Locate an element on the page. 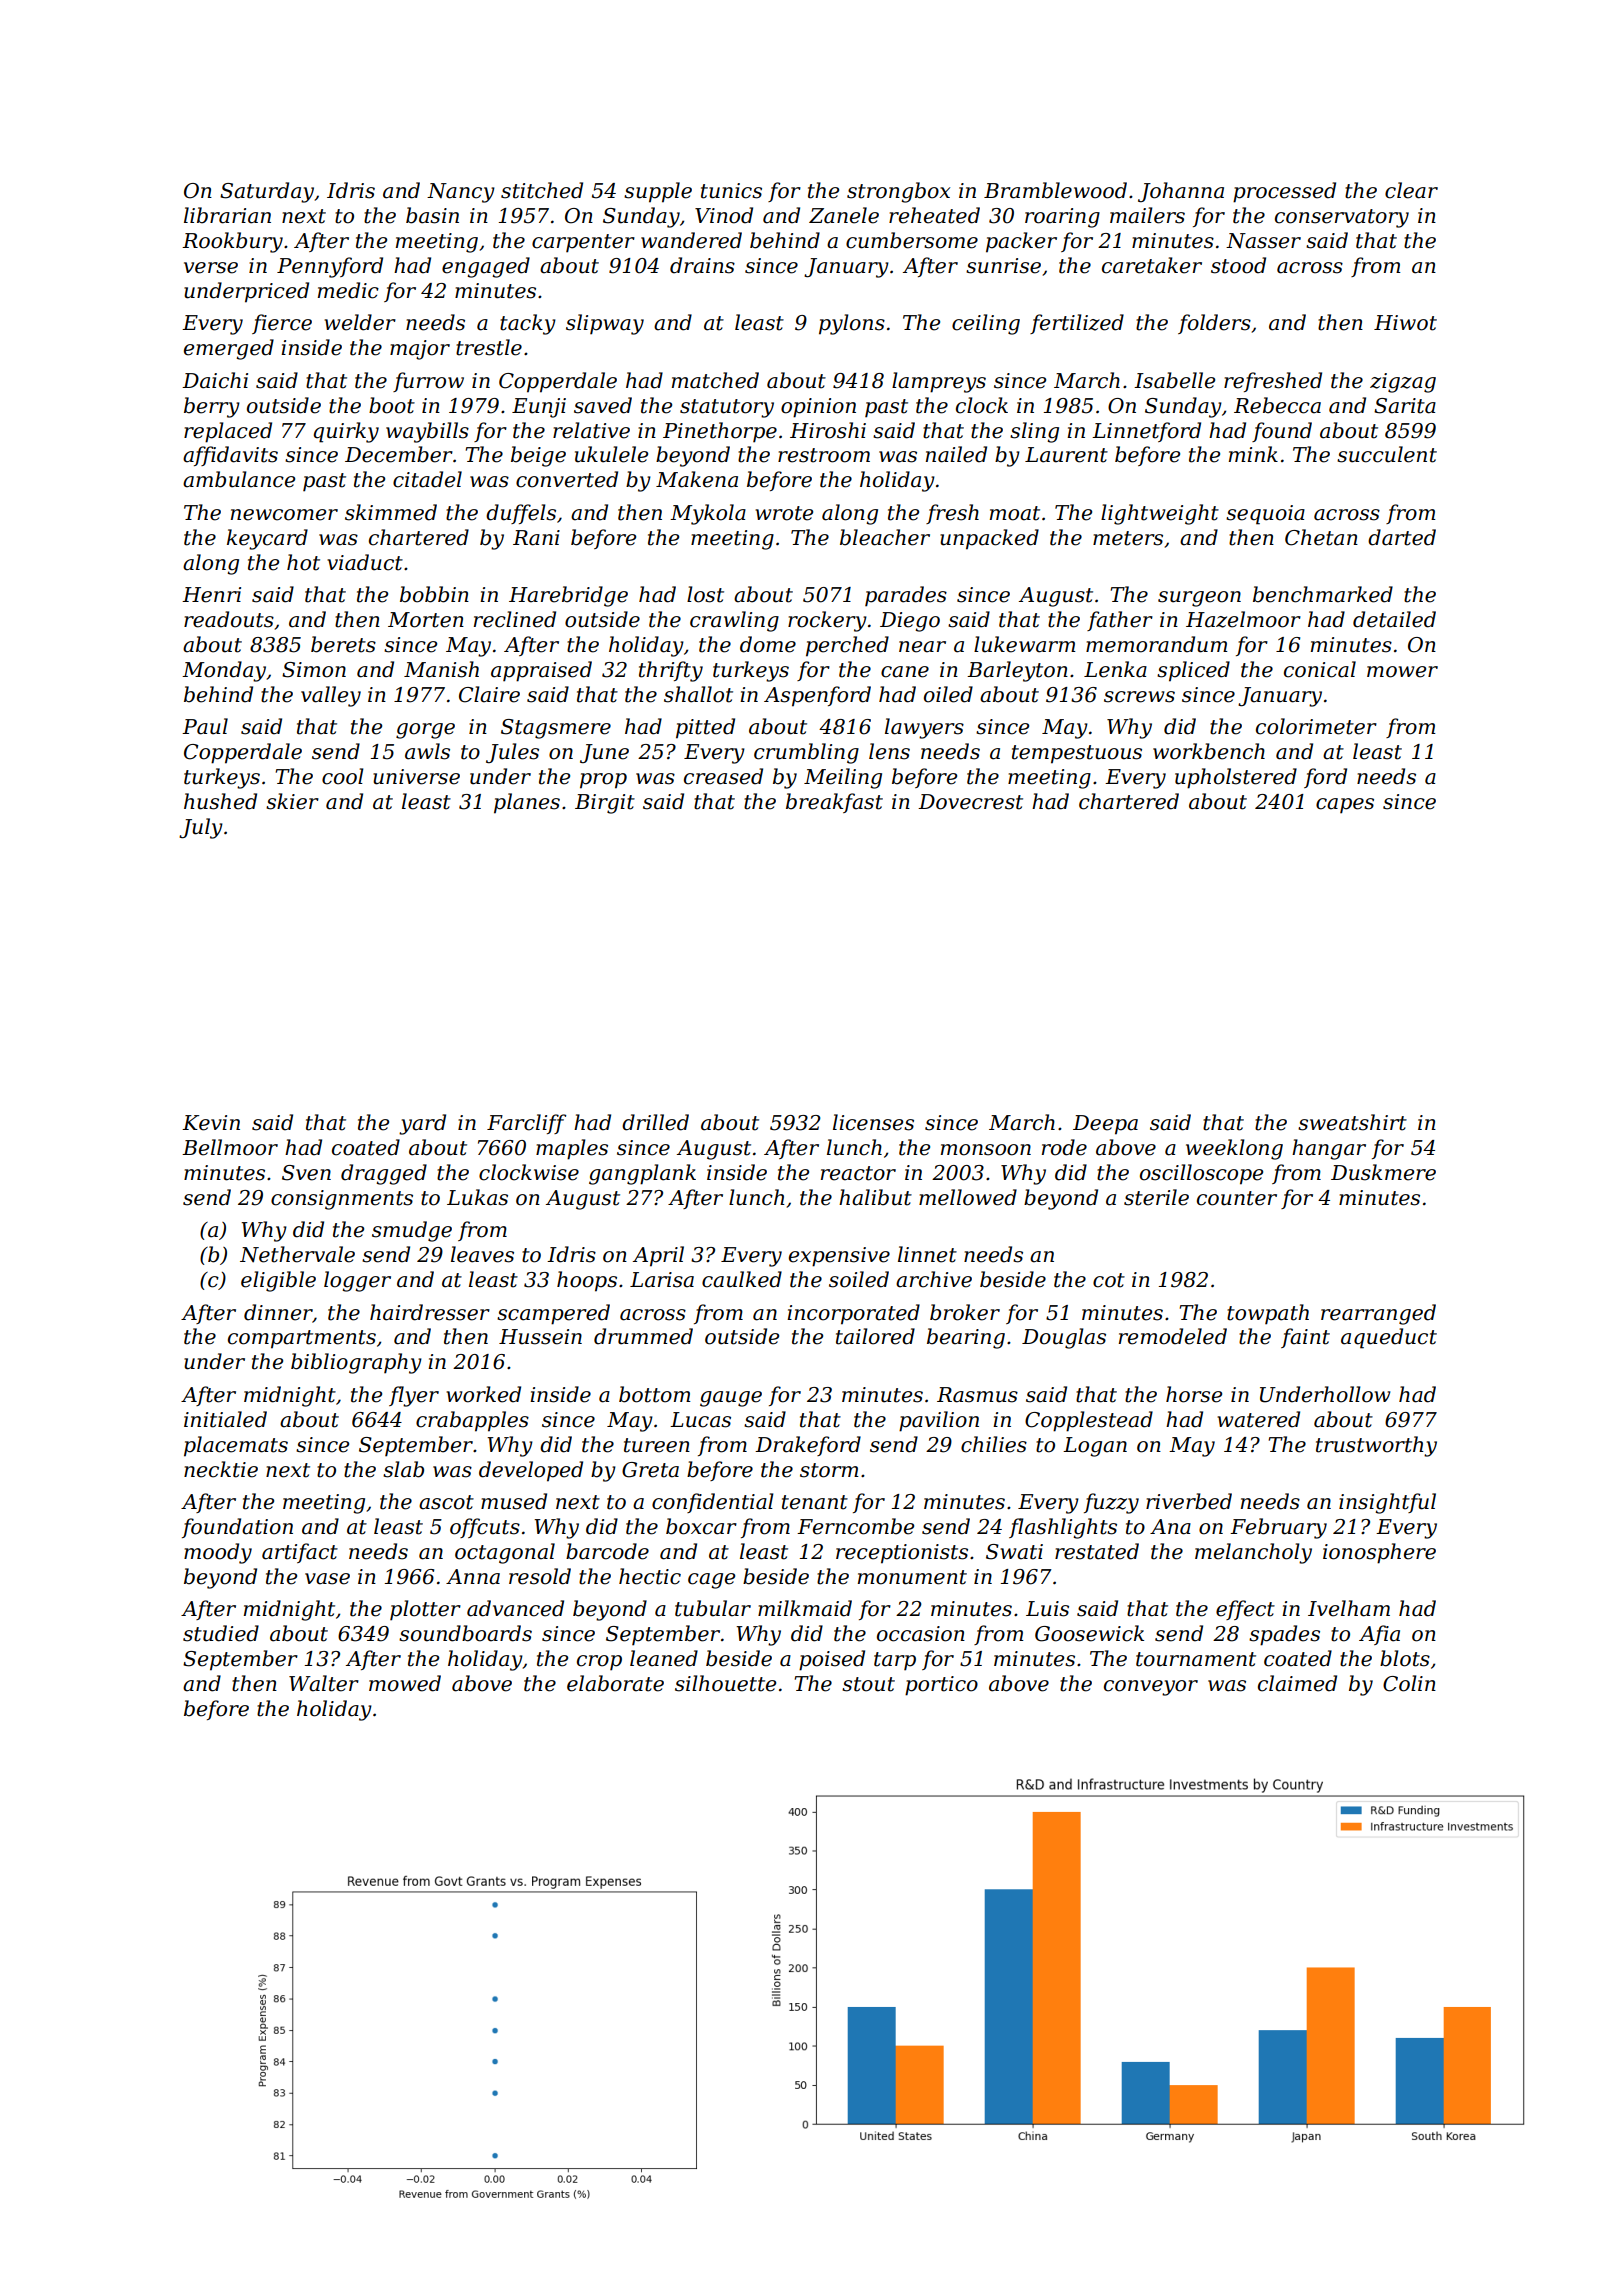  hairdresser is located at coordinates (430, 1312).
